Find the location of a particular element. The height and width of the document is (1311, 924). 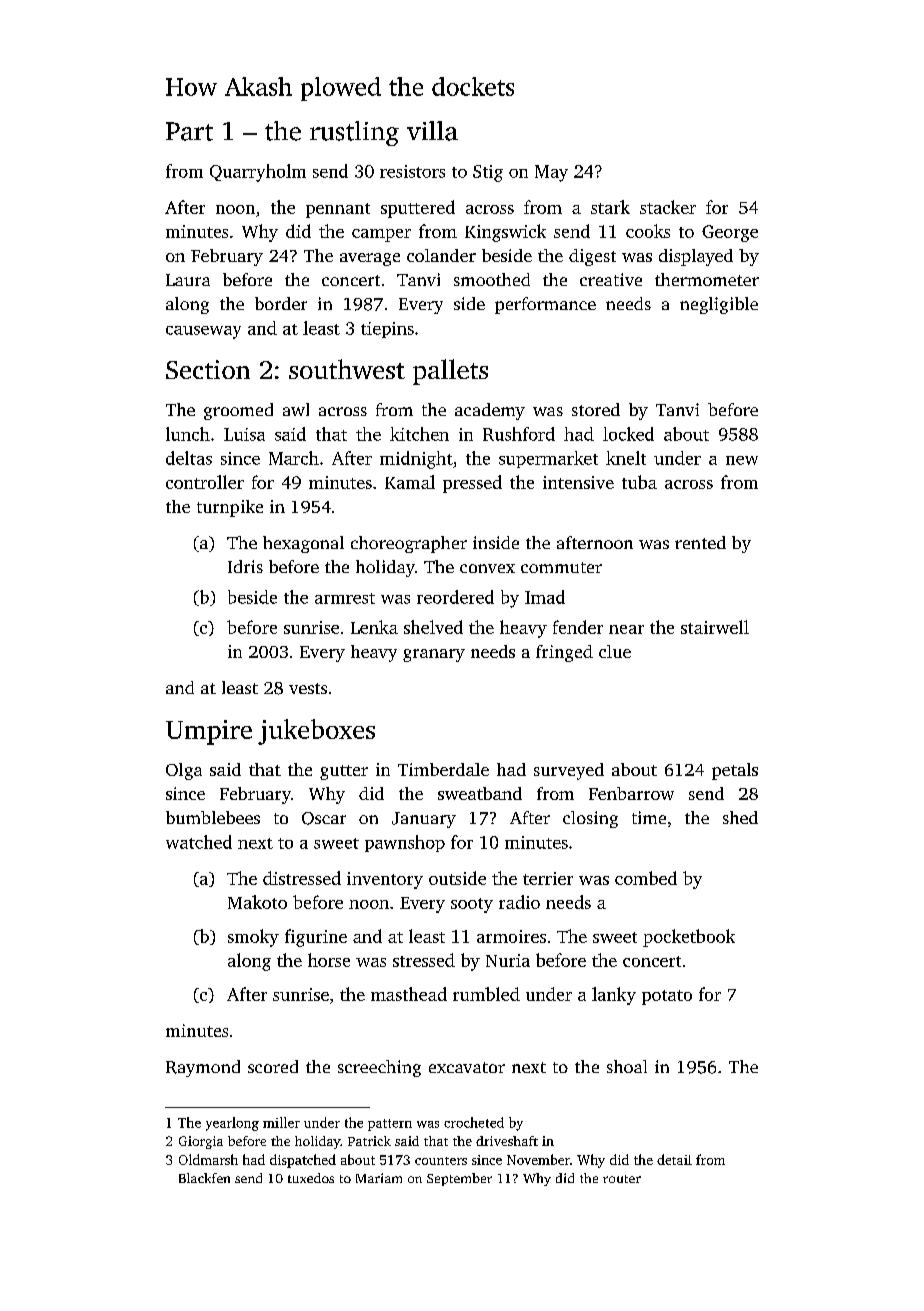

negligible is located at coordinates (719, 305).
